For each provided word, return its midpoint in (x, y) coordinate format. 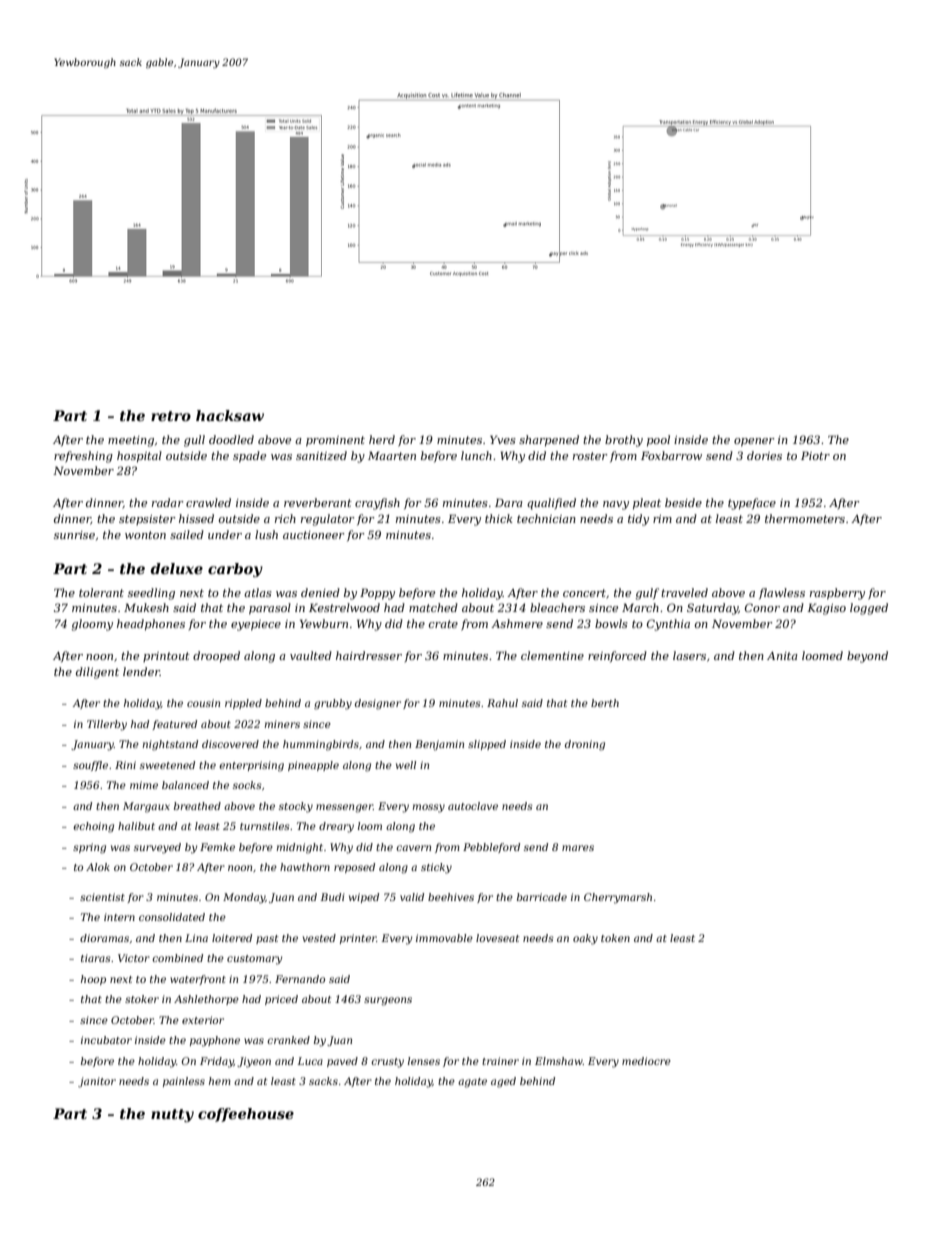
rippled (243, 704)
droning (585, 745)
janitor (97, 1082)
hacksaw (230, 415)
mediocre (646, 1061)
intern (119, 917)
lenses (424, 1061)
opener (754, 442)
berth (605, 703)
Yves (503, 439)
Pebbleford (491, 848)
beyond (867, 657)
